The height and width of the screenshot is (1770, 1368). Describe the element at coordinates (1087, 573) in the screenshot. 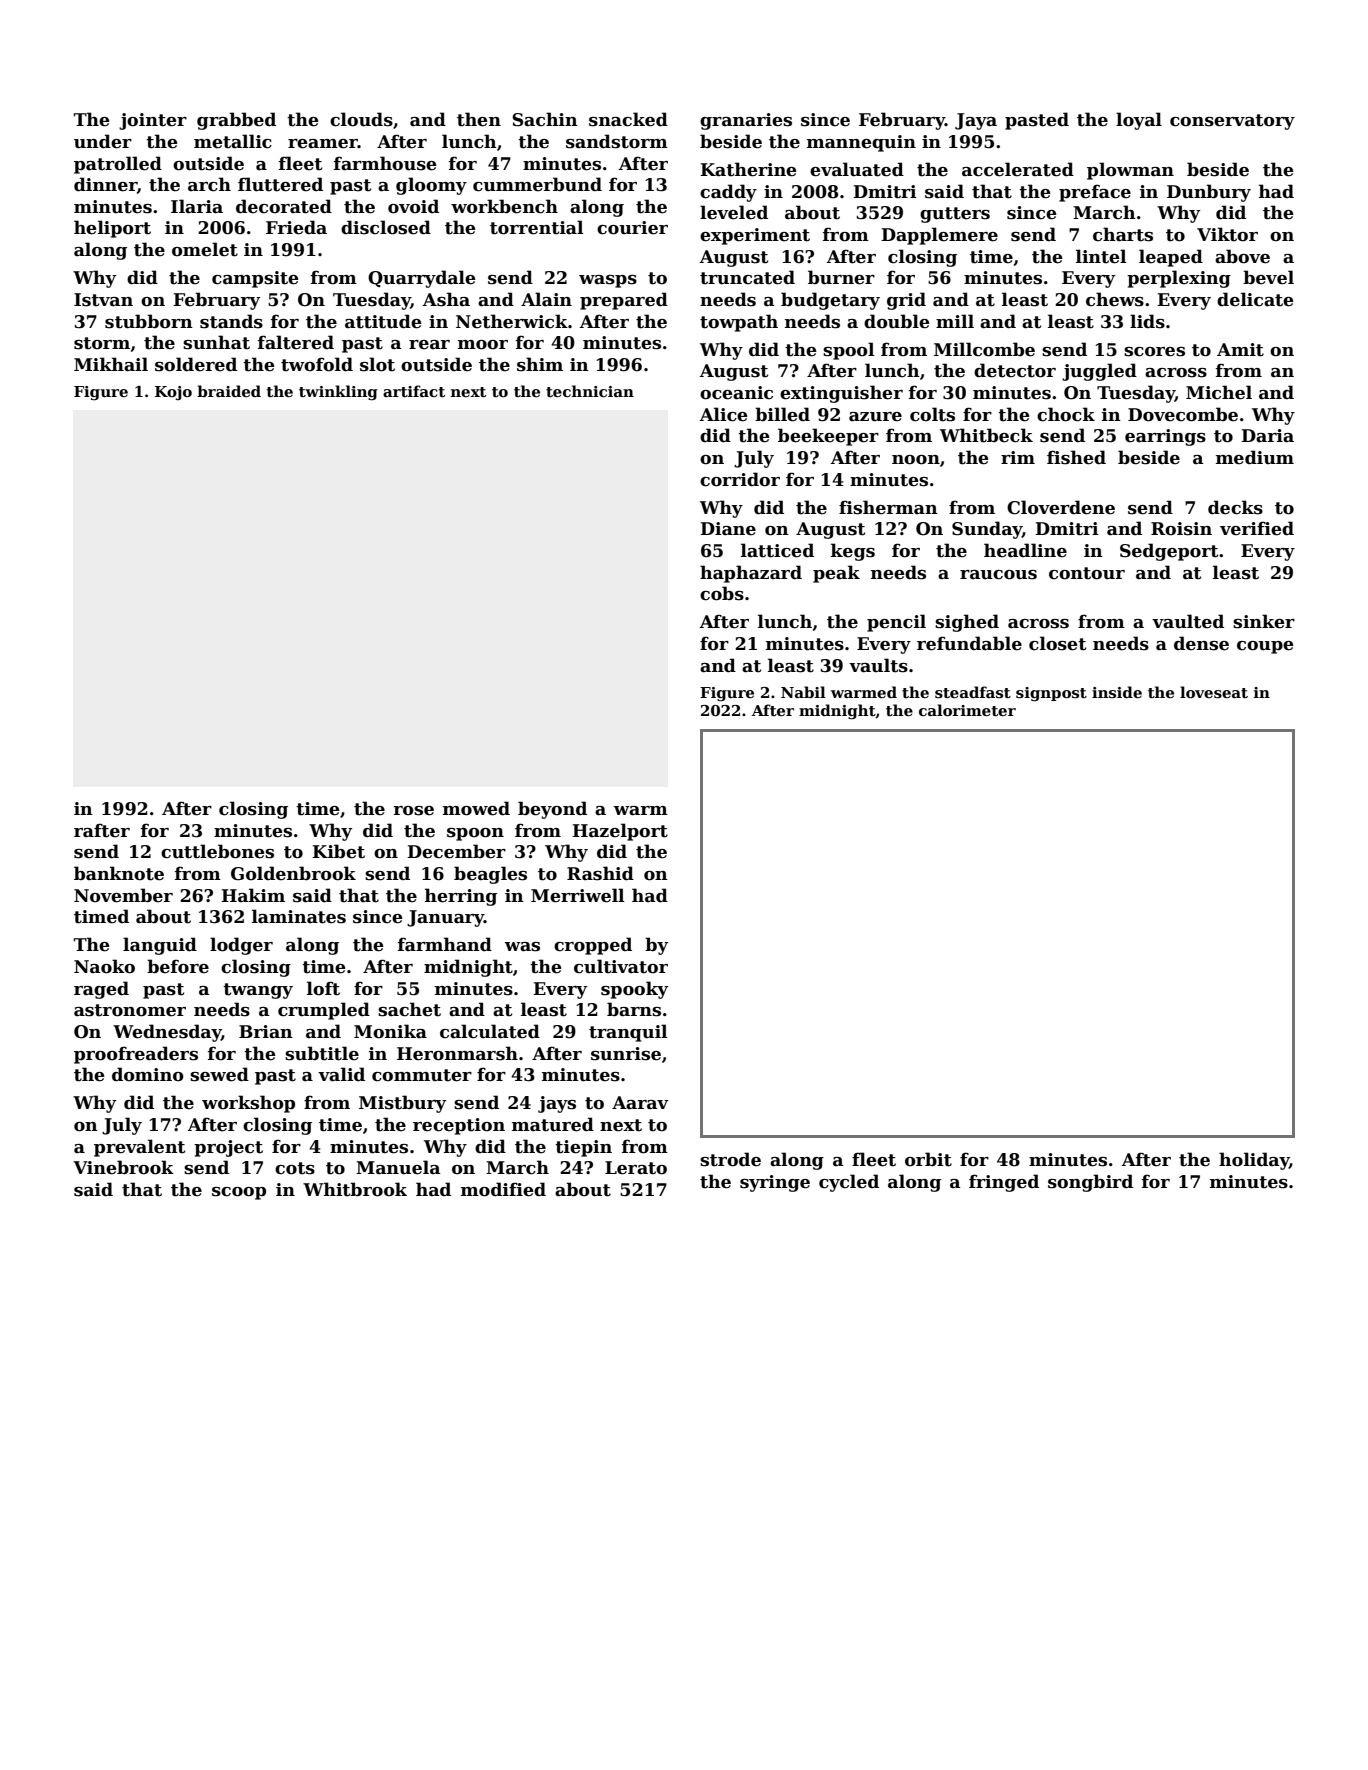

I see `contour` at that location.
